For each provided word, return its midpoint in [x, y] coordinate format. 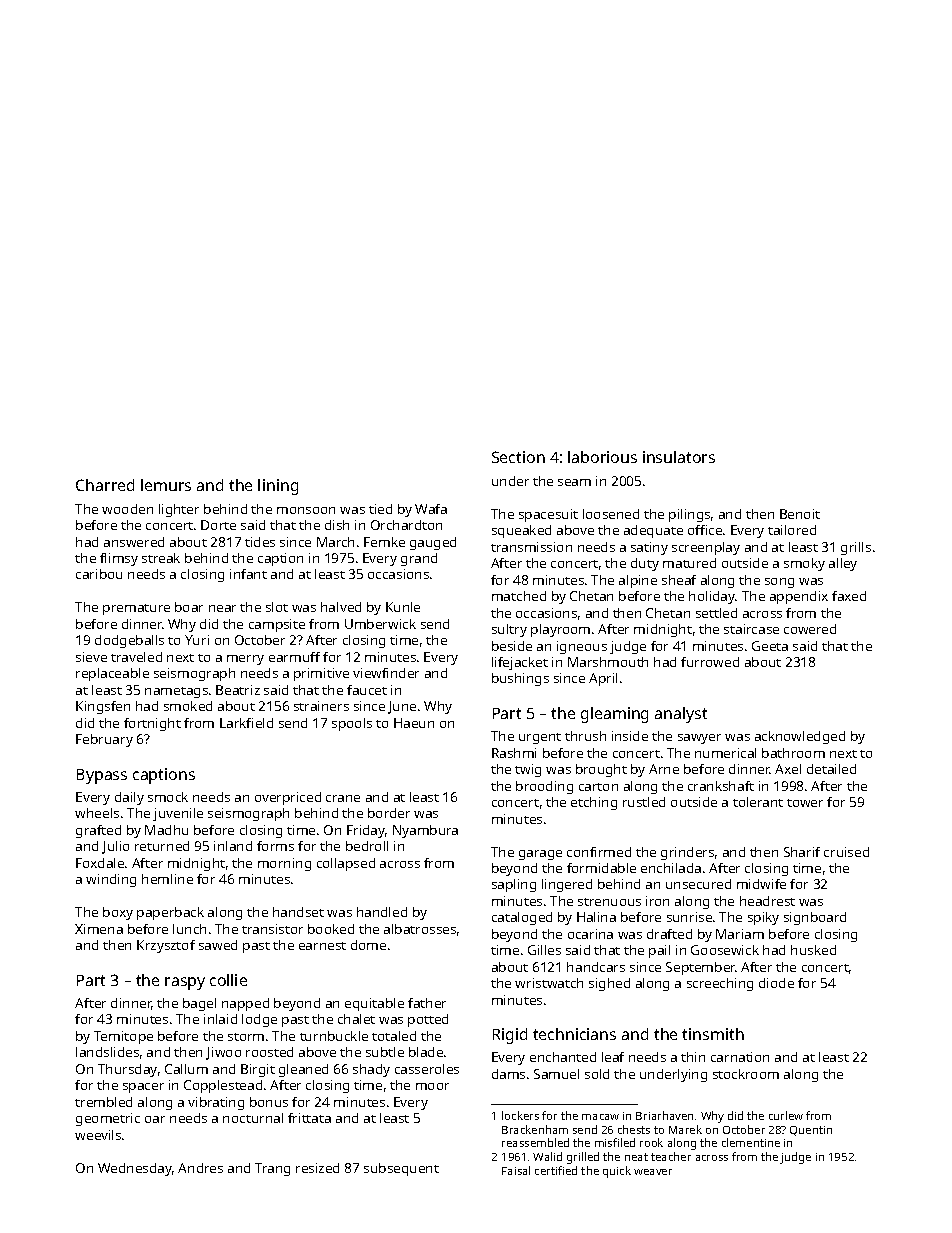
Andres [200, 1168]
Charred [105, 485]
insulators [679, 457]
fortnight [152, 724]
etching [594, 803]
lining [278, 487]
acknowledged [800, 737]
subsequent [401, 1169]
